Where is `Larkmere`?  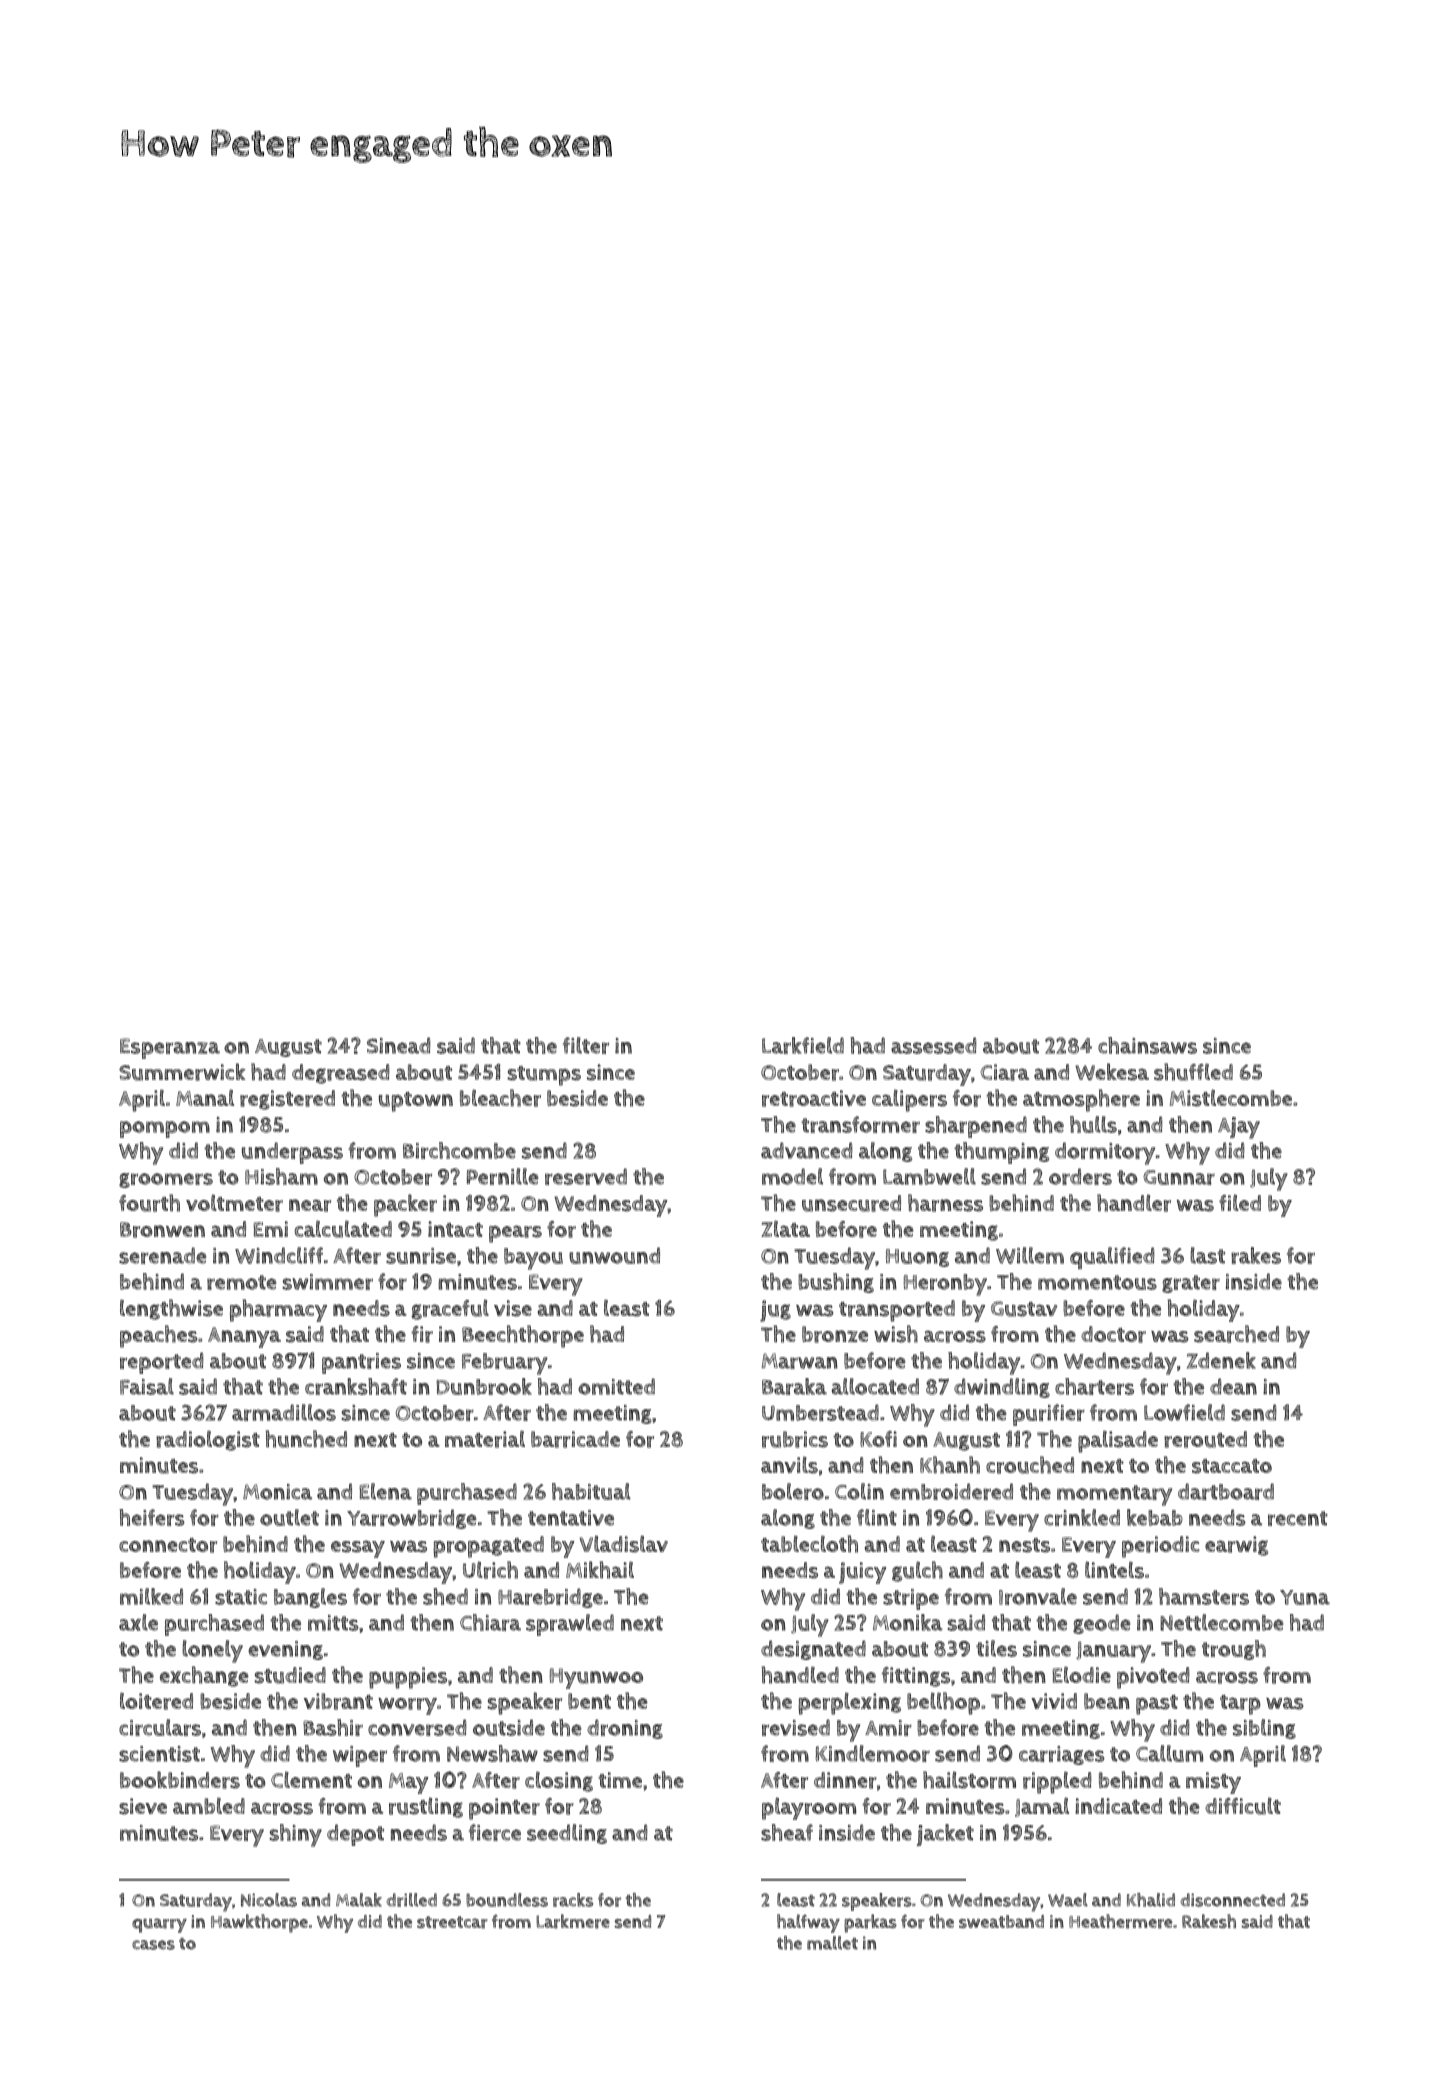 Larkmere is located at coordinates (573, 1921).
